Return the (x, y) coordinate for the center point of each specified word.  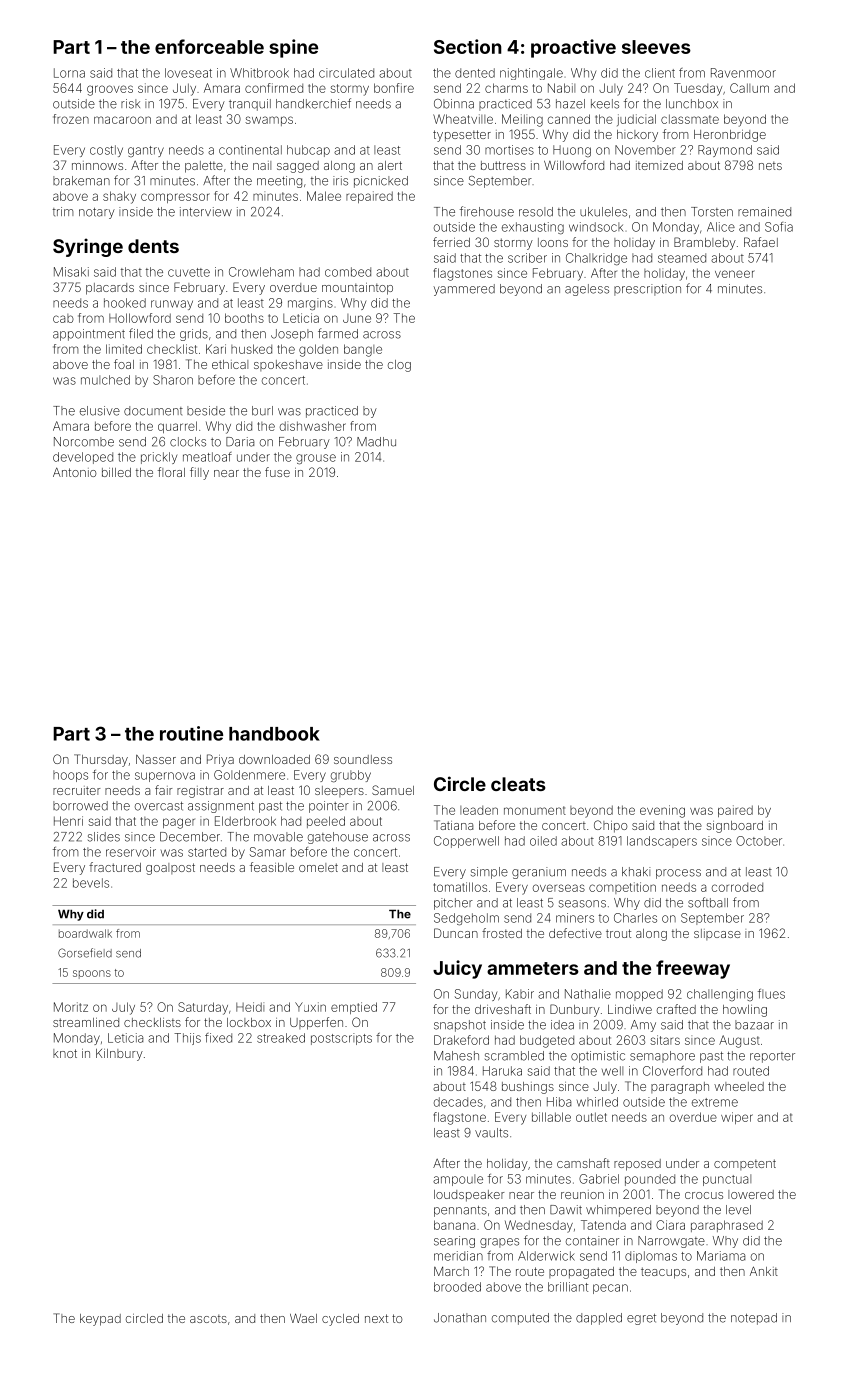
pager (179, 823)
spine (293, 48)
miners (575, 918)
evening (662, 811)
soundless (363, 759)
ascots (208, 1318)
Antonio (75, 472)
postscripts (341, 1039)
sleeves (656, 47)
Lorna (69, 73)
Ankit (764, 1271)
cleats (518, 784)
